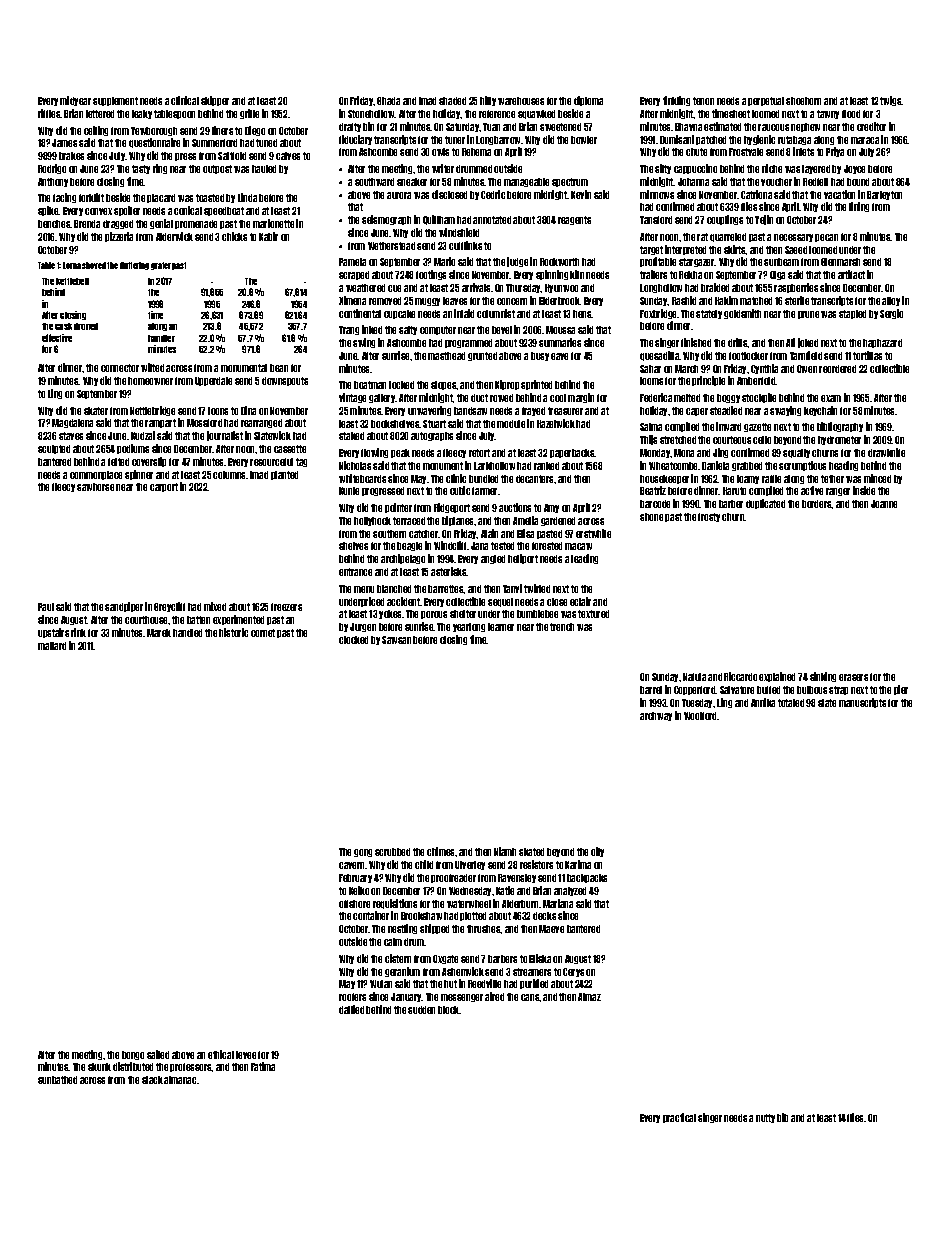 The height and width of the screenshot is (1233, 952). I want to click on nutty, so click(765, 1118).
